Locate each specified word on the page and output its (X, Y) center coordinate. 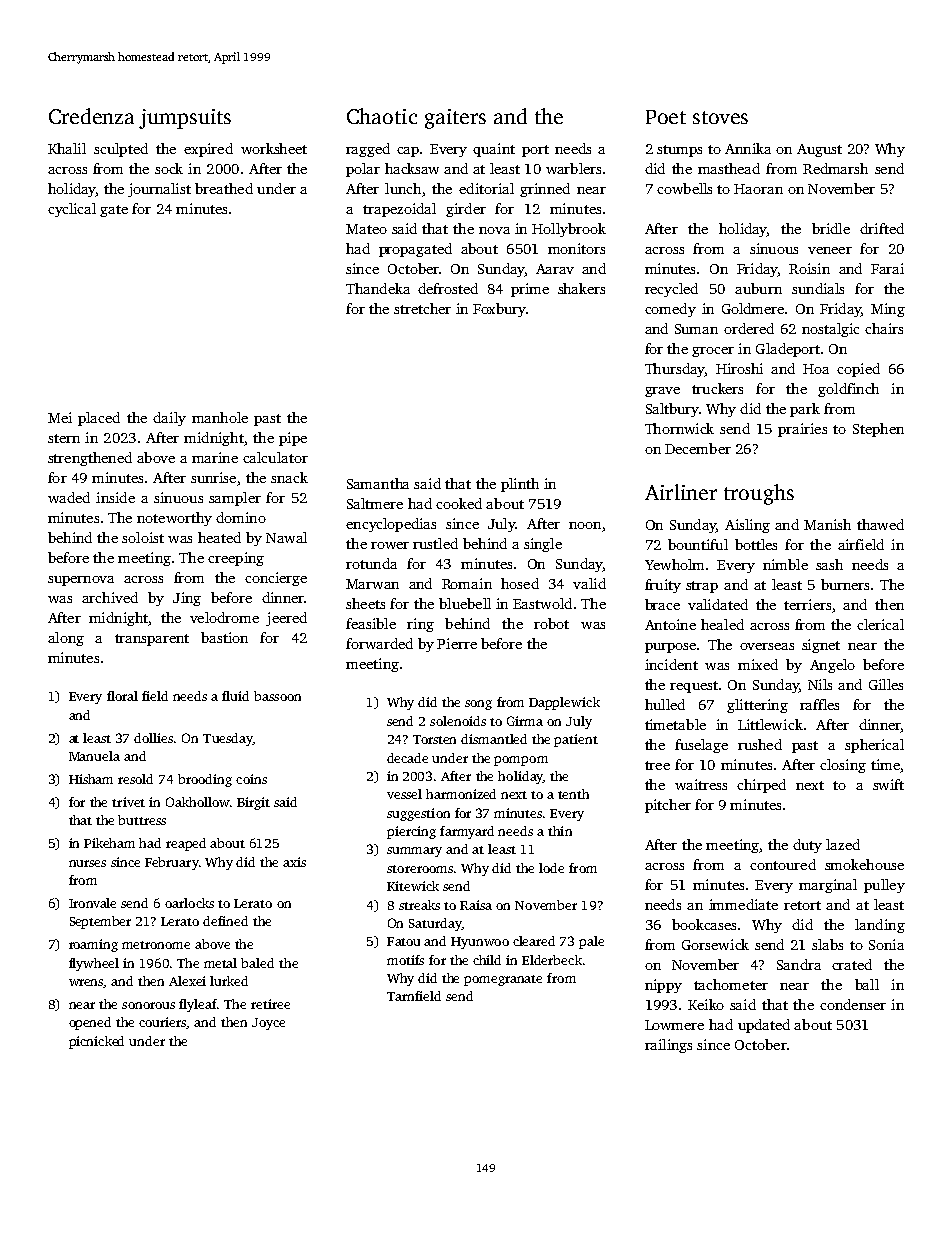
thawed (880, 524)
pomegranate (503, 980)
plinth (520, 485)
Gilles (886, 684)
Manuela (94, 756)
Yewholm (674, 564)
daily (169, 419)
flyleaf (198, 1005)
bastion (224, 637)
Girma (525, 721)
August (819, 150)
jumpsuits (185, 119)
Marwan (372, 584)
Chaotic (382, 116)
